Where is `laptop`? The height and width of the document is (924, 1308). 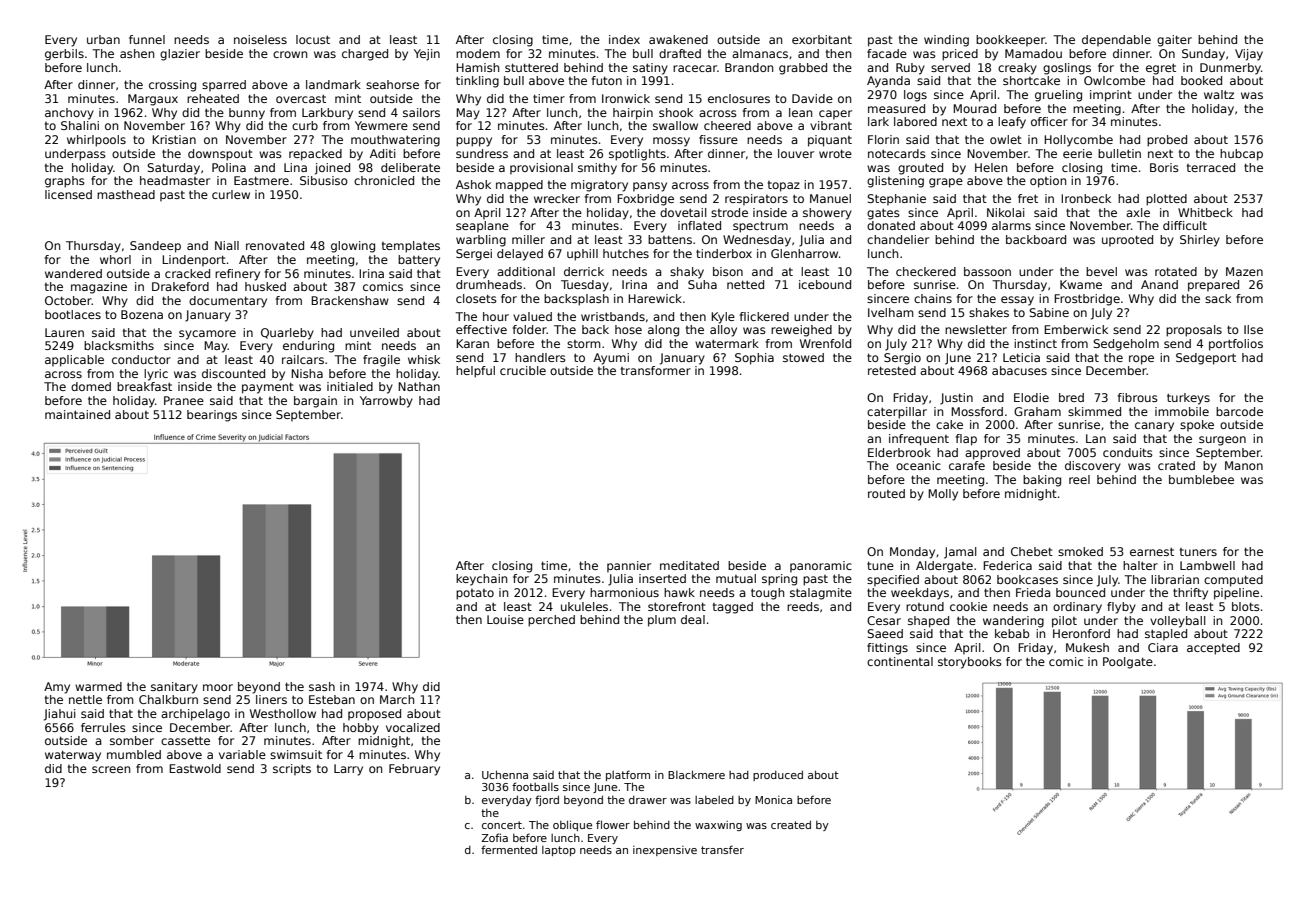
laptop is located at coordinates (559, 851).
